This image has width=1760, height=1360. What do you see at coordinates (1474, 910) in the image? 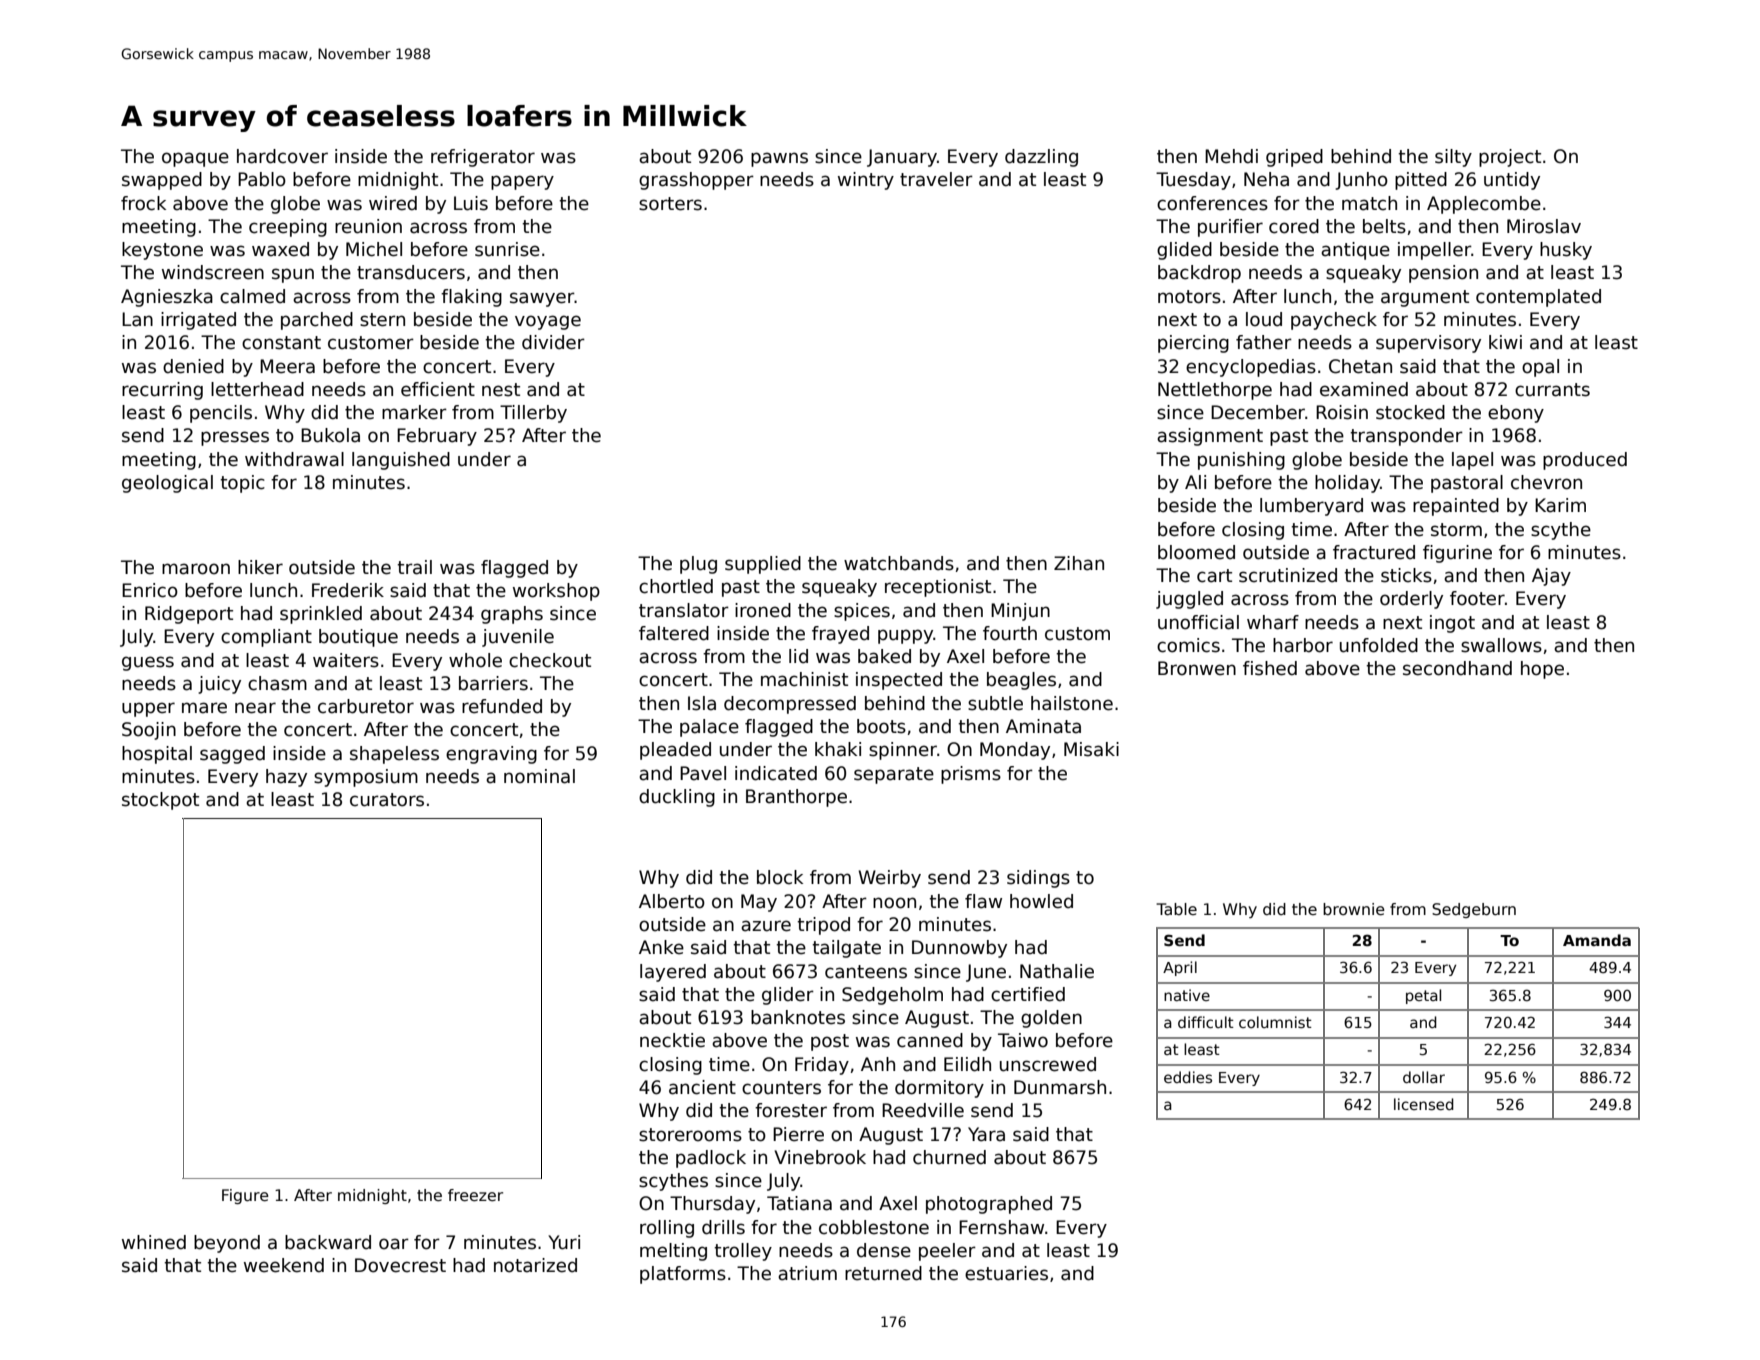
I see `Sedgeburn` at bounding box center [1474, 910].
